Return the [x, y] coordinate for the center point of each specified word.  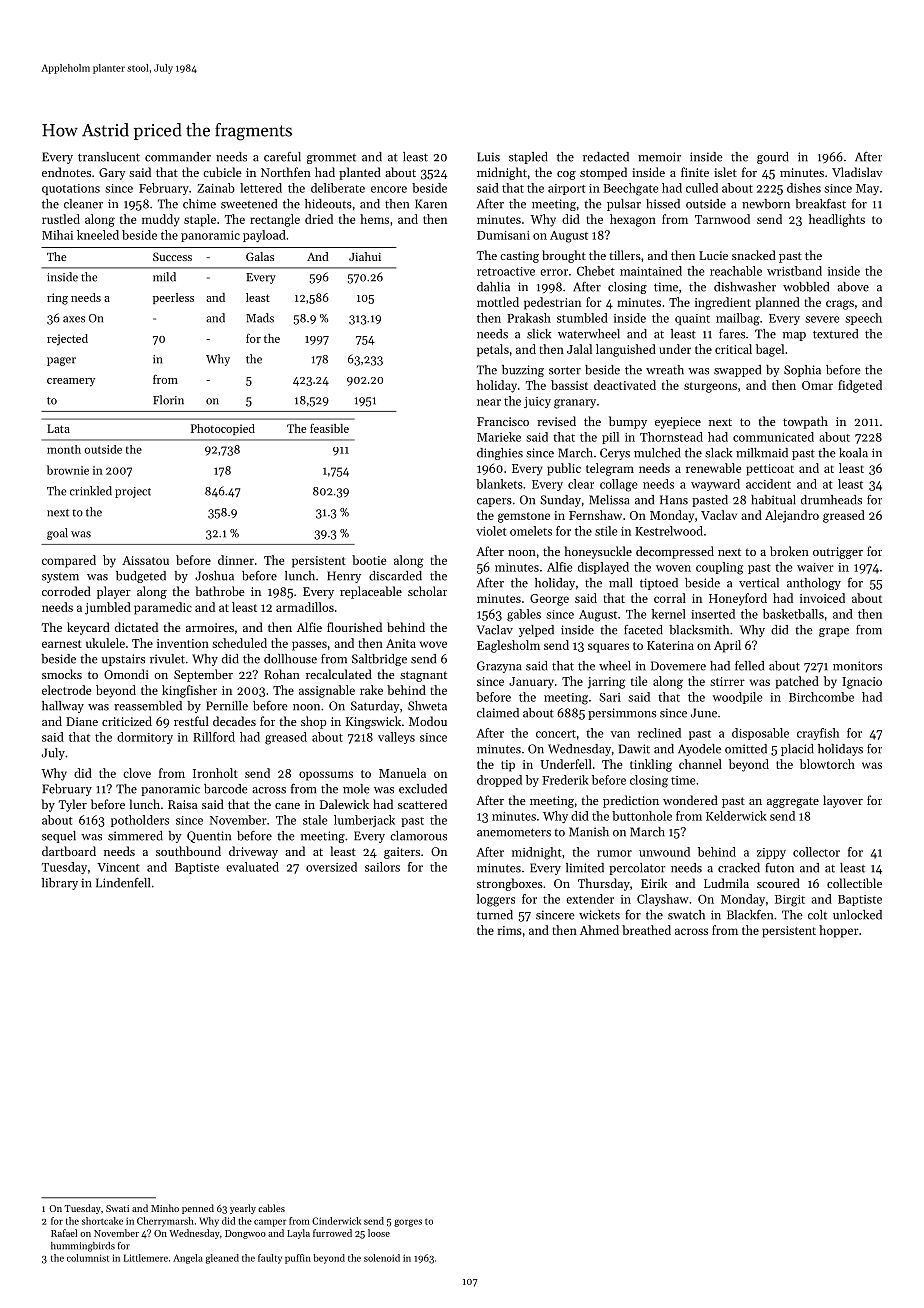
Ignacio [862, 683]
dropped [499, 781]
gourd [773, 158]
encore [389, 189]
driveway [253, 852]
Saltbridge [379, 660]
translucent [109, 157]
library [60, 884]
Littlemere [146, 1258]
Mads [260, 318]
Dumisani [503, 235]
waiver [815, 567]
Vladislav [857, 172]
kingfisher [189, 691]
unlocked [857, 915]
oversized [331, 867]
